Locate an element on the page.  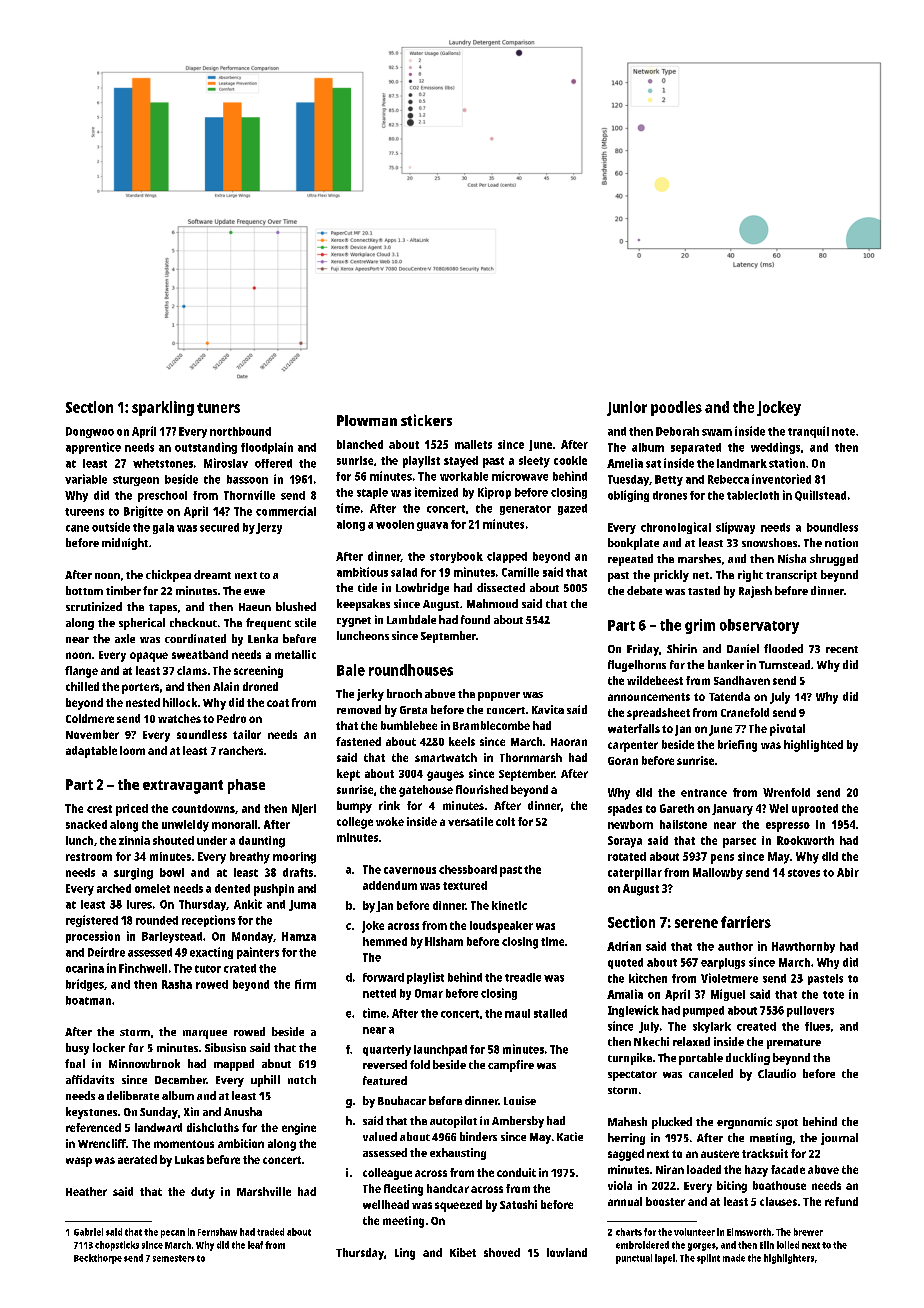
Kavita is located at coordinates (548, 709).
